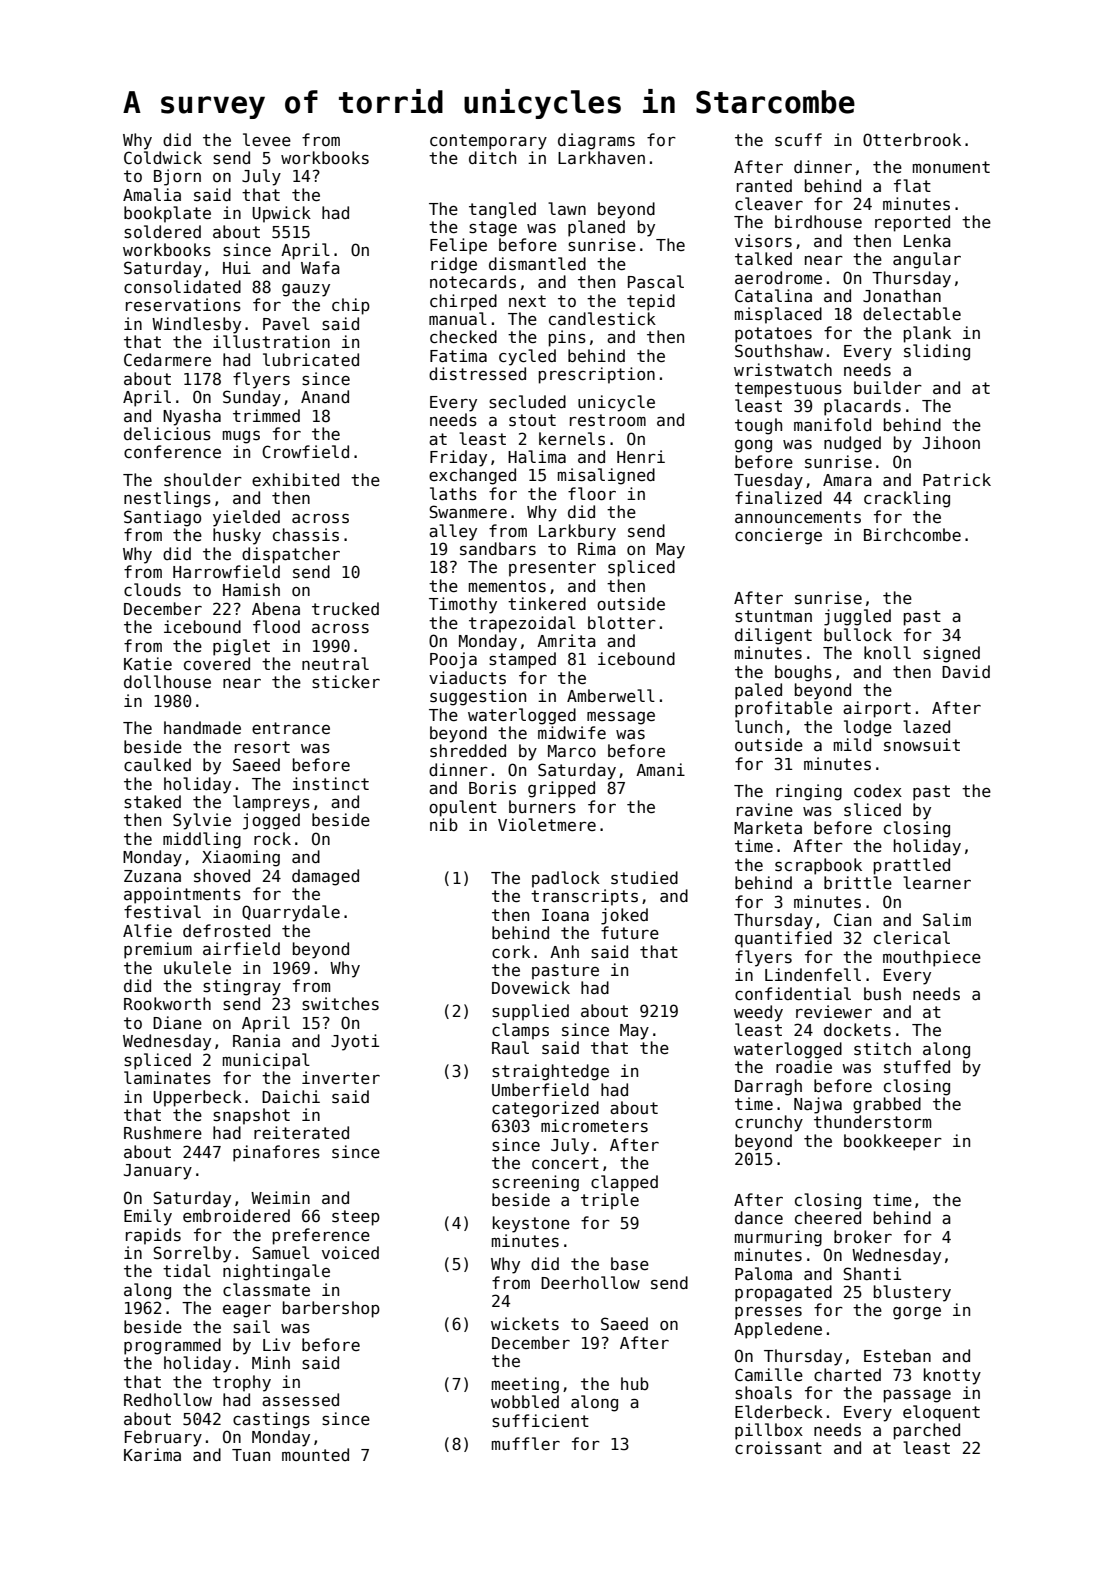 The width and height of the document is (1118, 1581). Describe the element at coordinates (267, 139) in the document. I see `levee` at that location.
